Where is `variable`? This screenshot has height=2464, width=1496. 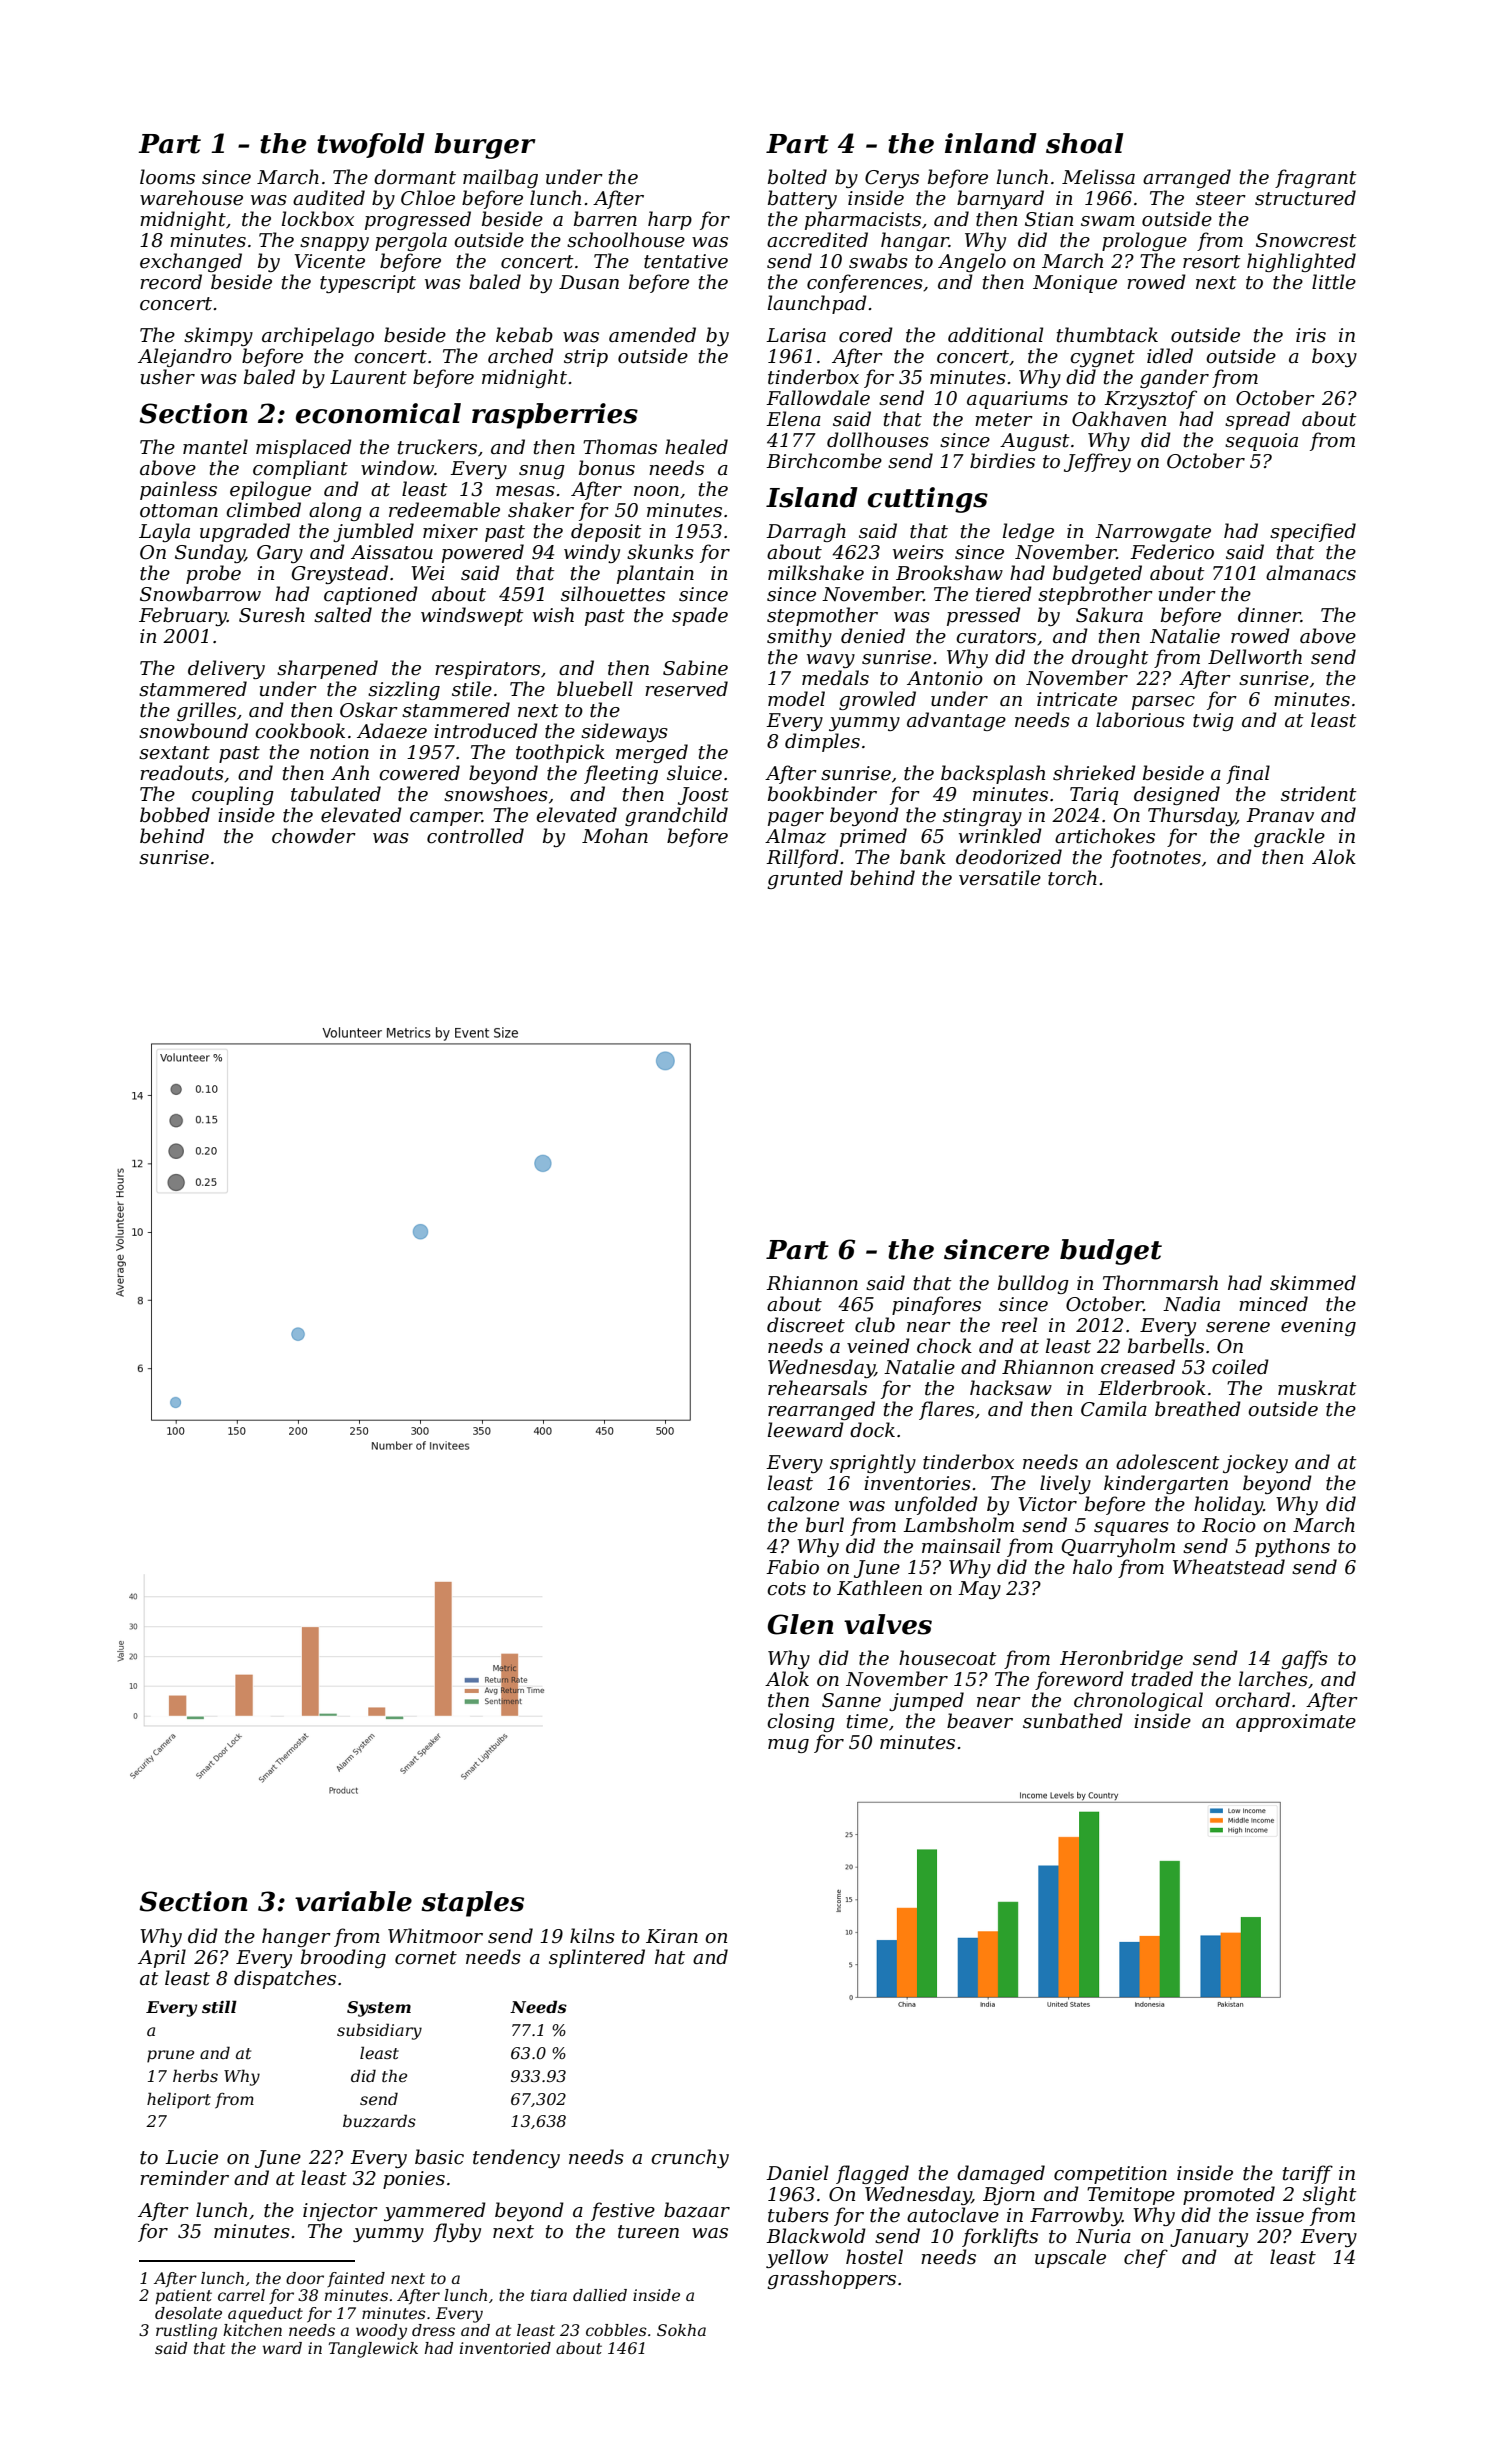
variable is located at coordinates (353, 1901).
